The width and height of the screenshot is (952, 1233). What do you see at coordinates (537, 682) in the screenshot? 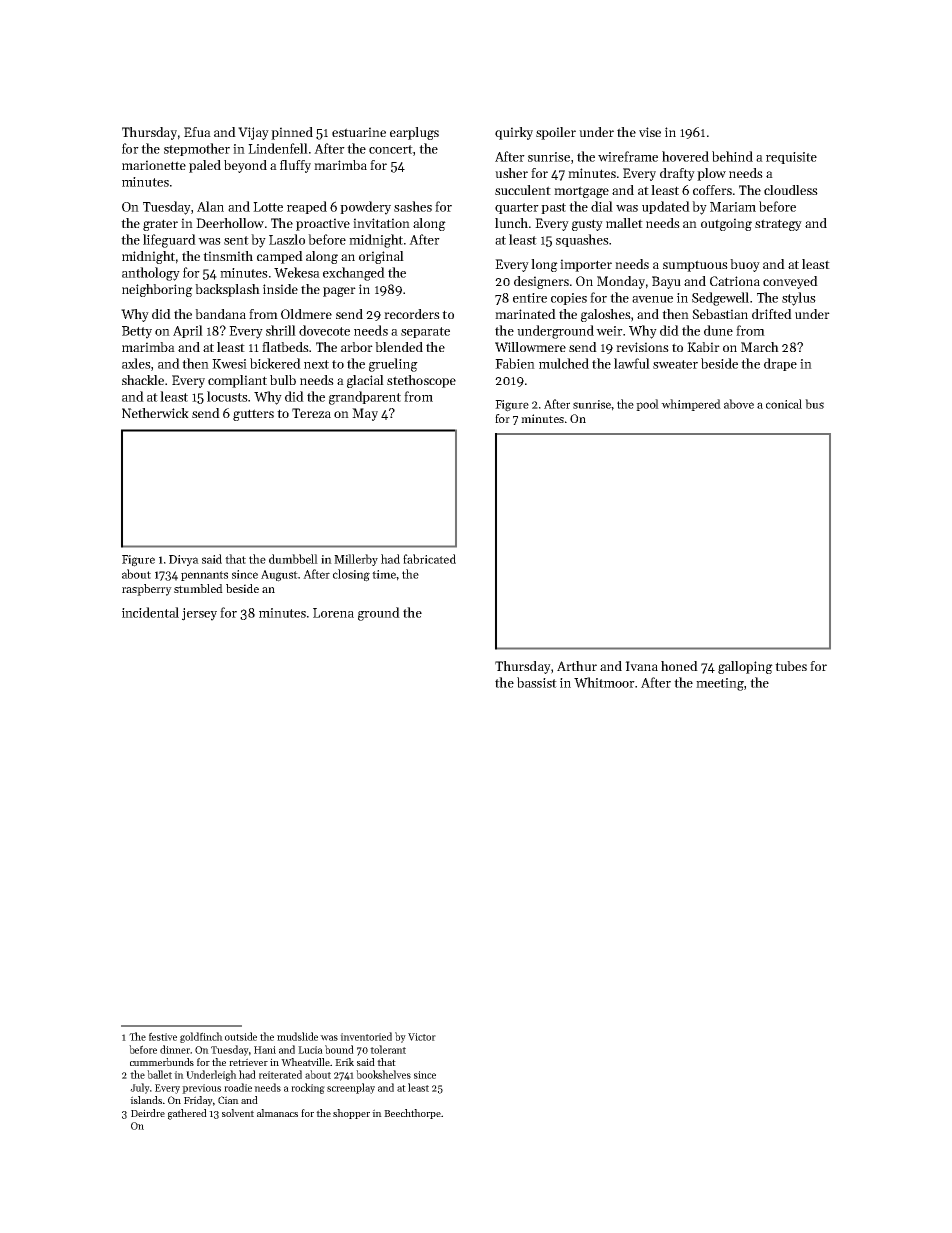
I see `bassist` at bounding box center [537, 682].
